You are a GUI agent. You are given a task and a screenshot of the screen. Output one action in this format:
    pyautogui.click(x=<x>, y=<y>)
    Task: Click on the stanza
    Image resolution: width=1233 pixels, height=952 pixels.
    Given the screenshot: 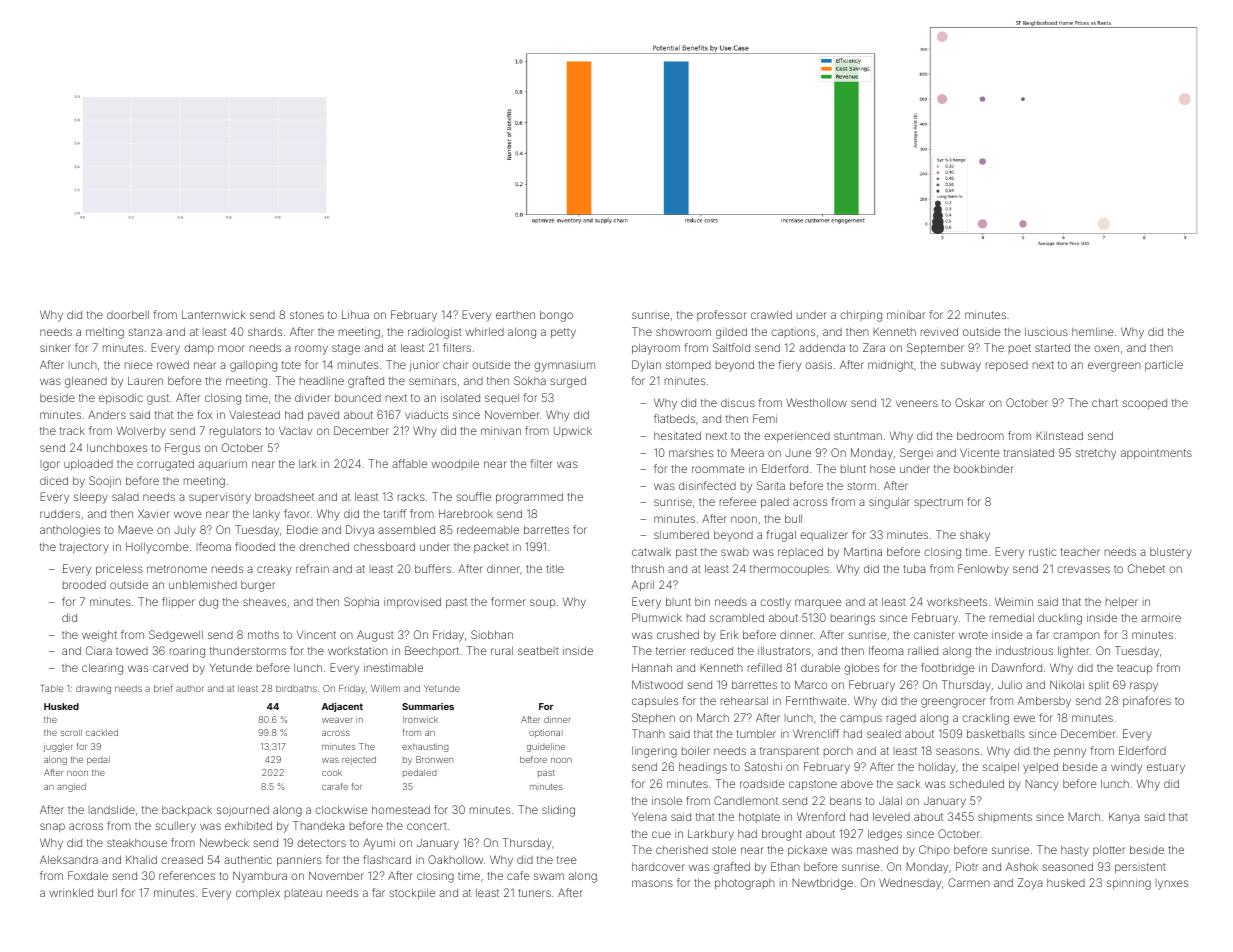 What is the action you would take?
    pyautogui.click(x=145, y=332)
